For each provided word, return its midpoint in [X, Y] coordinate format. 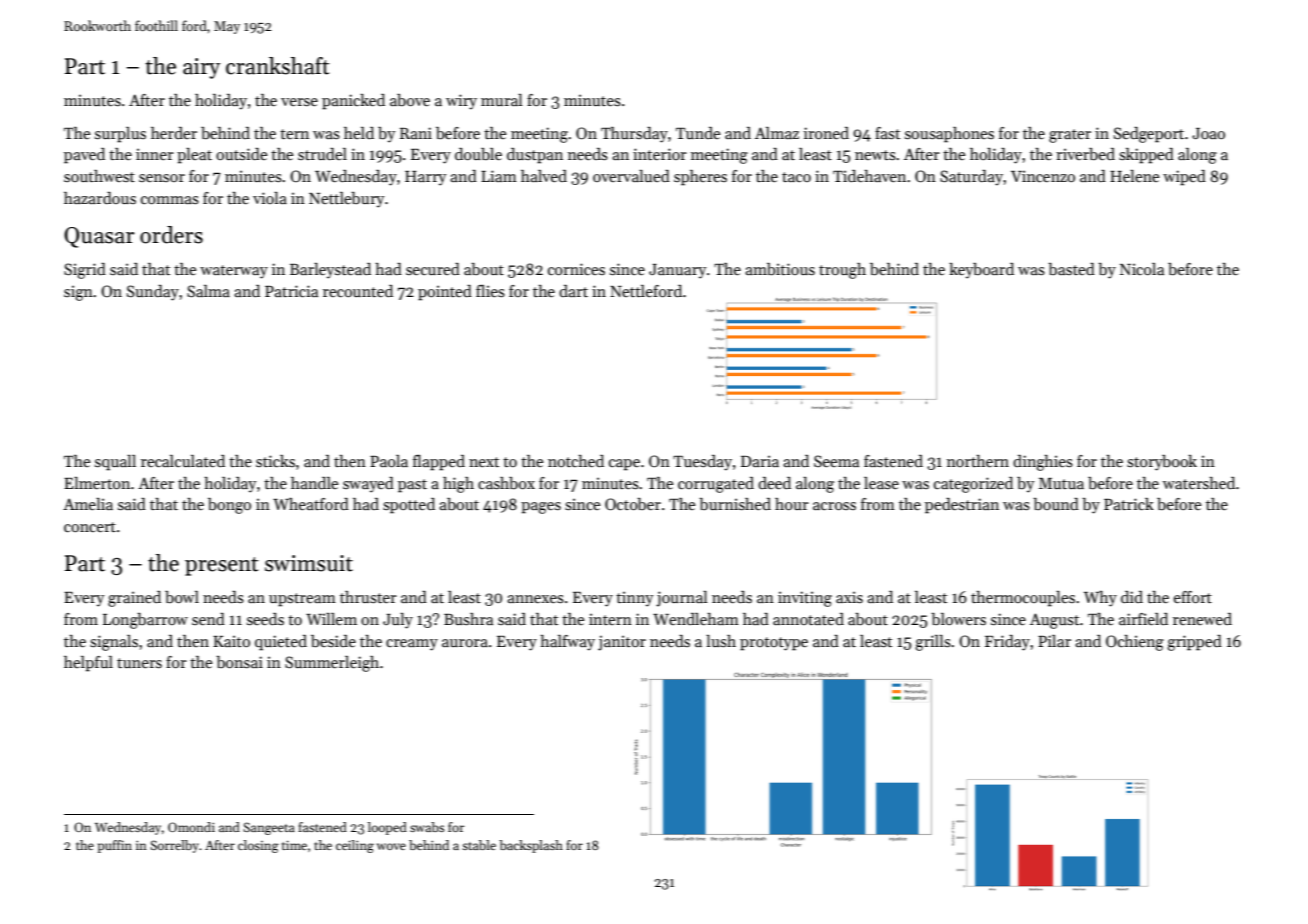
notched [576, 461]
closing [258, 846]
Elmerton [97, 483]
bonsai [239, 662]
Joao [1208, 133]
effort [1193, 597]
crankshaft [278, 66]
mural [502, 100]
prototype [774, 644]
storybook [1162, 463]
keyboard [981, 271]
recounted [358, 291]
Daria [760, 461]
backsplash [531, 846]
